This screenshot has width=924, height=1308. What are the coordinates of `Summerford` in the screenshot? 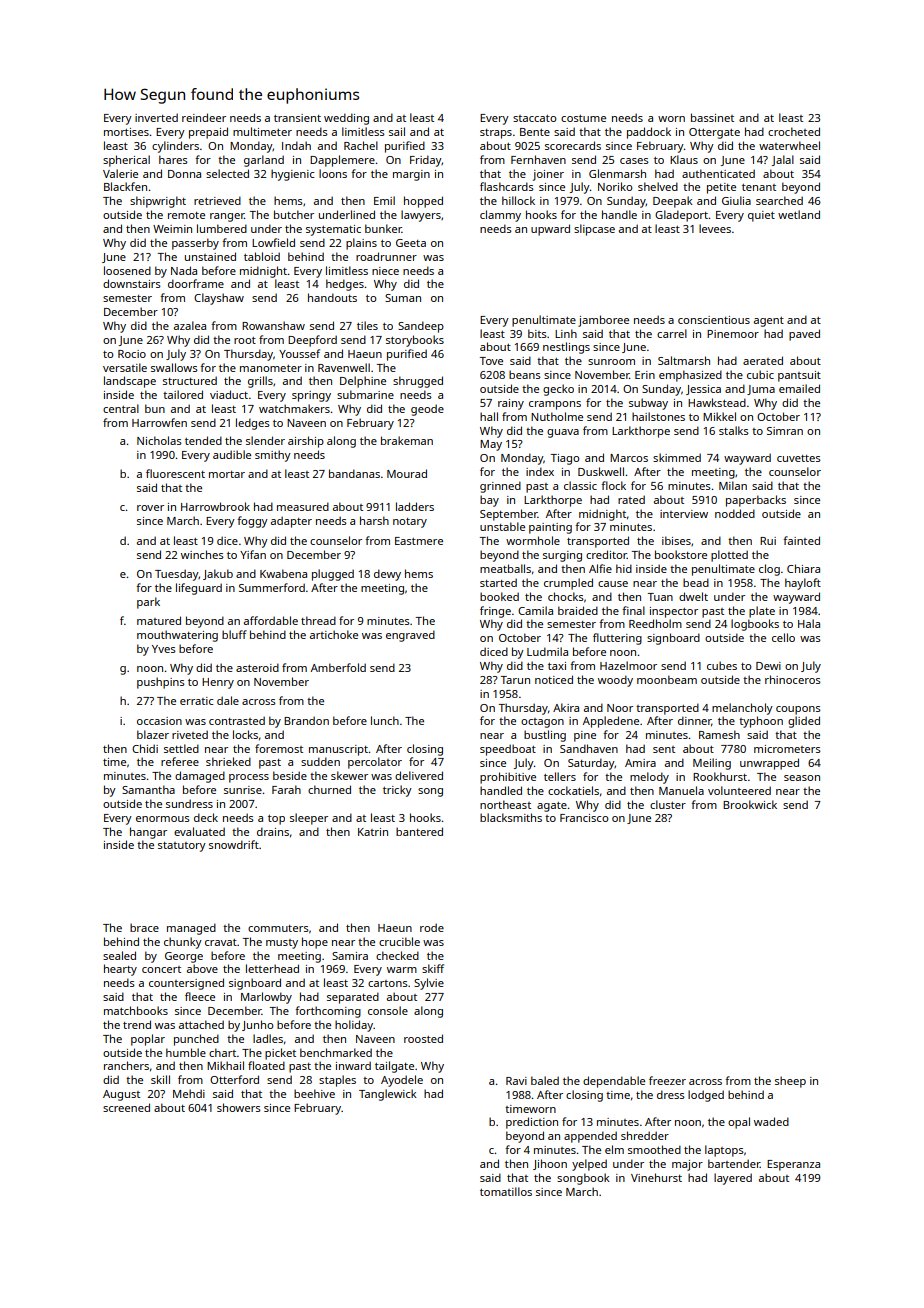 It's located at (272, 587).
